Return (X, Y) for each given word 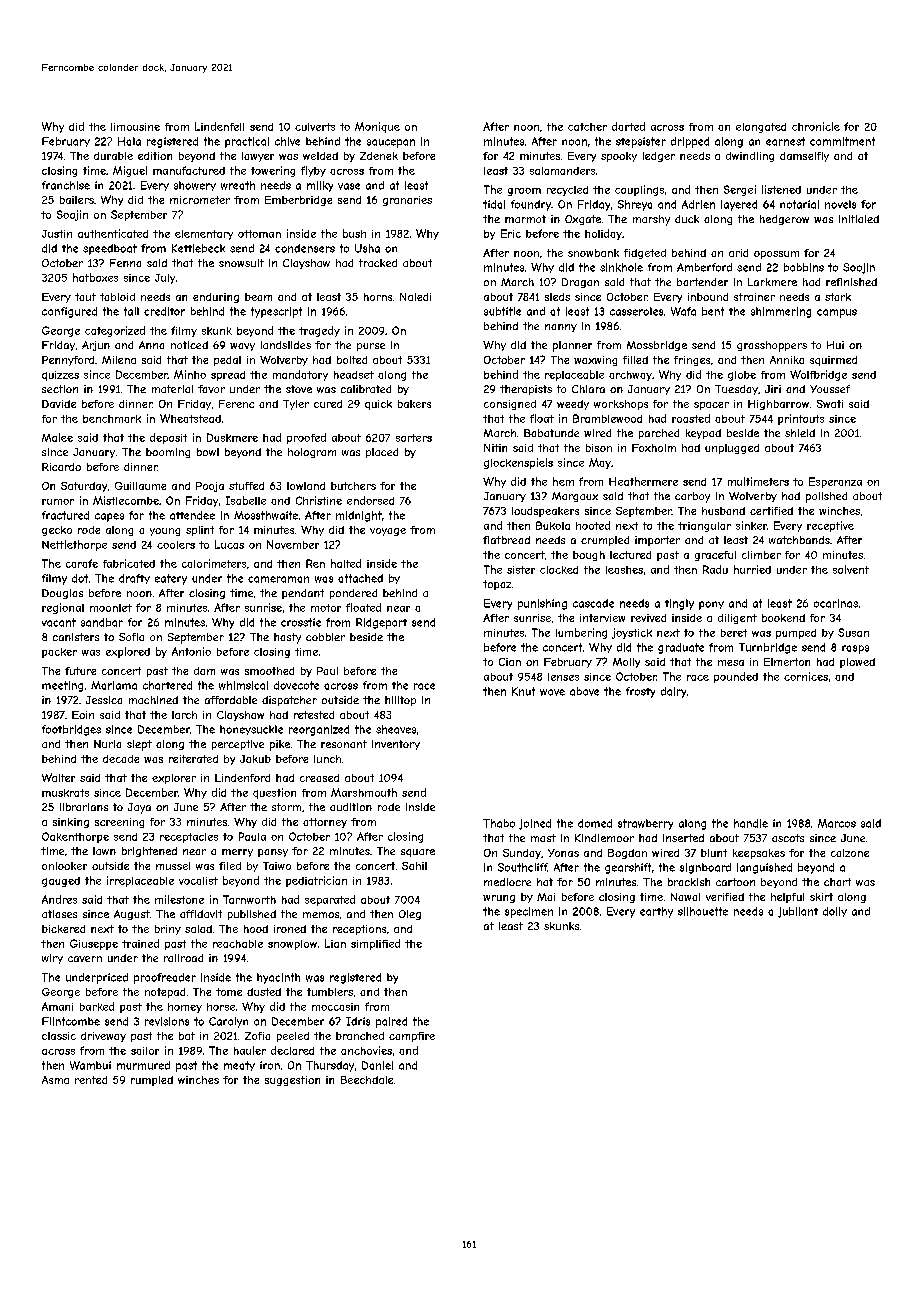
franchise (66, 185)
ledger (659, 157)
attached (360, 578)
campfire (412, 1037)
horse (221, 1007)
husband (723, 511)
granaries (407, 201)
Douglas (62, 594)
